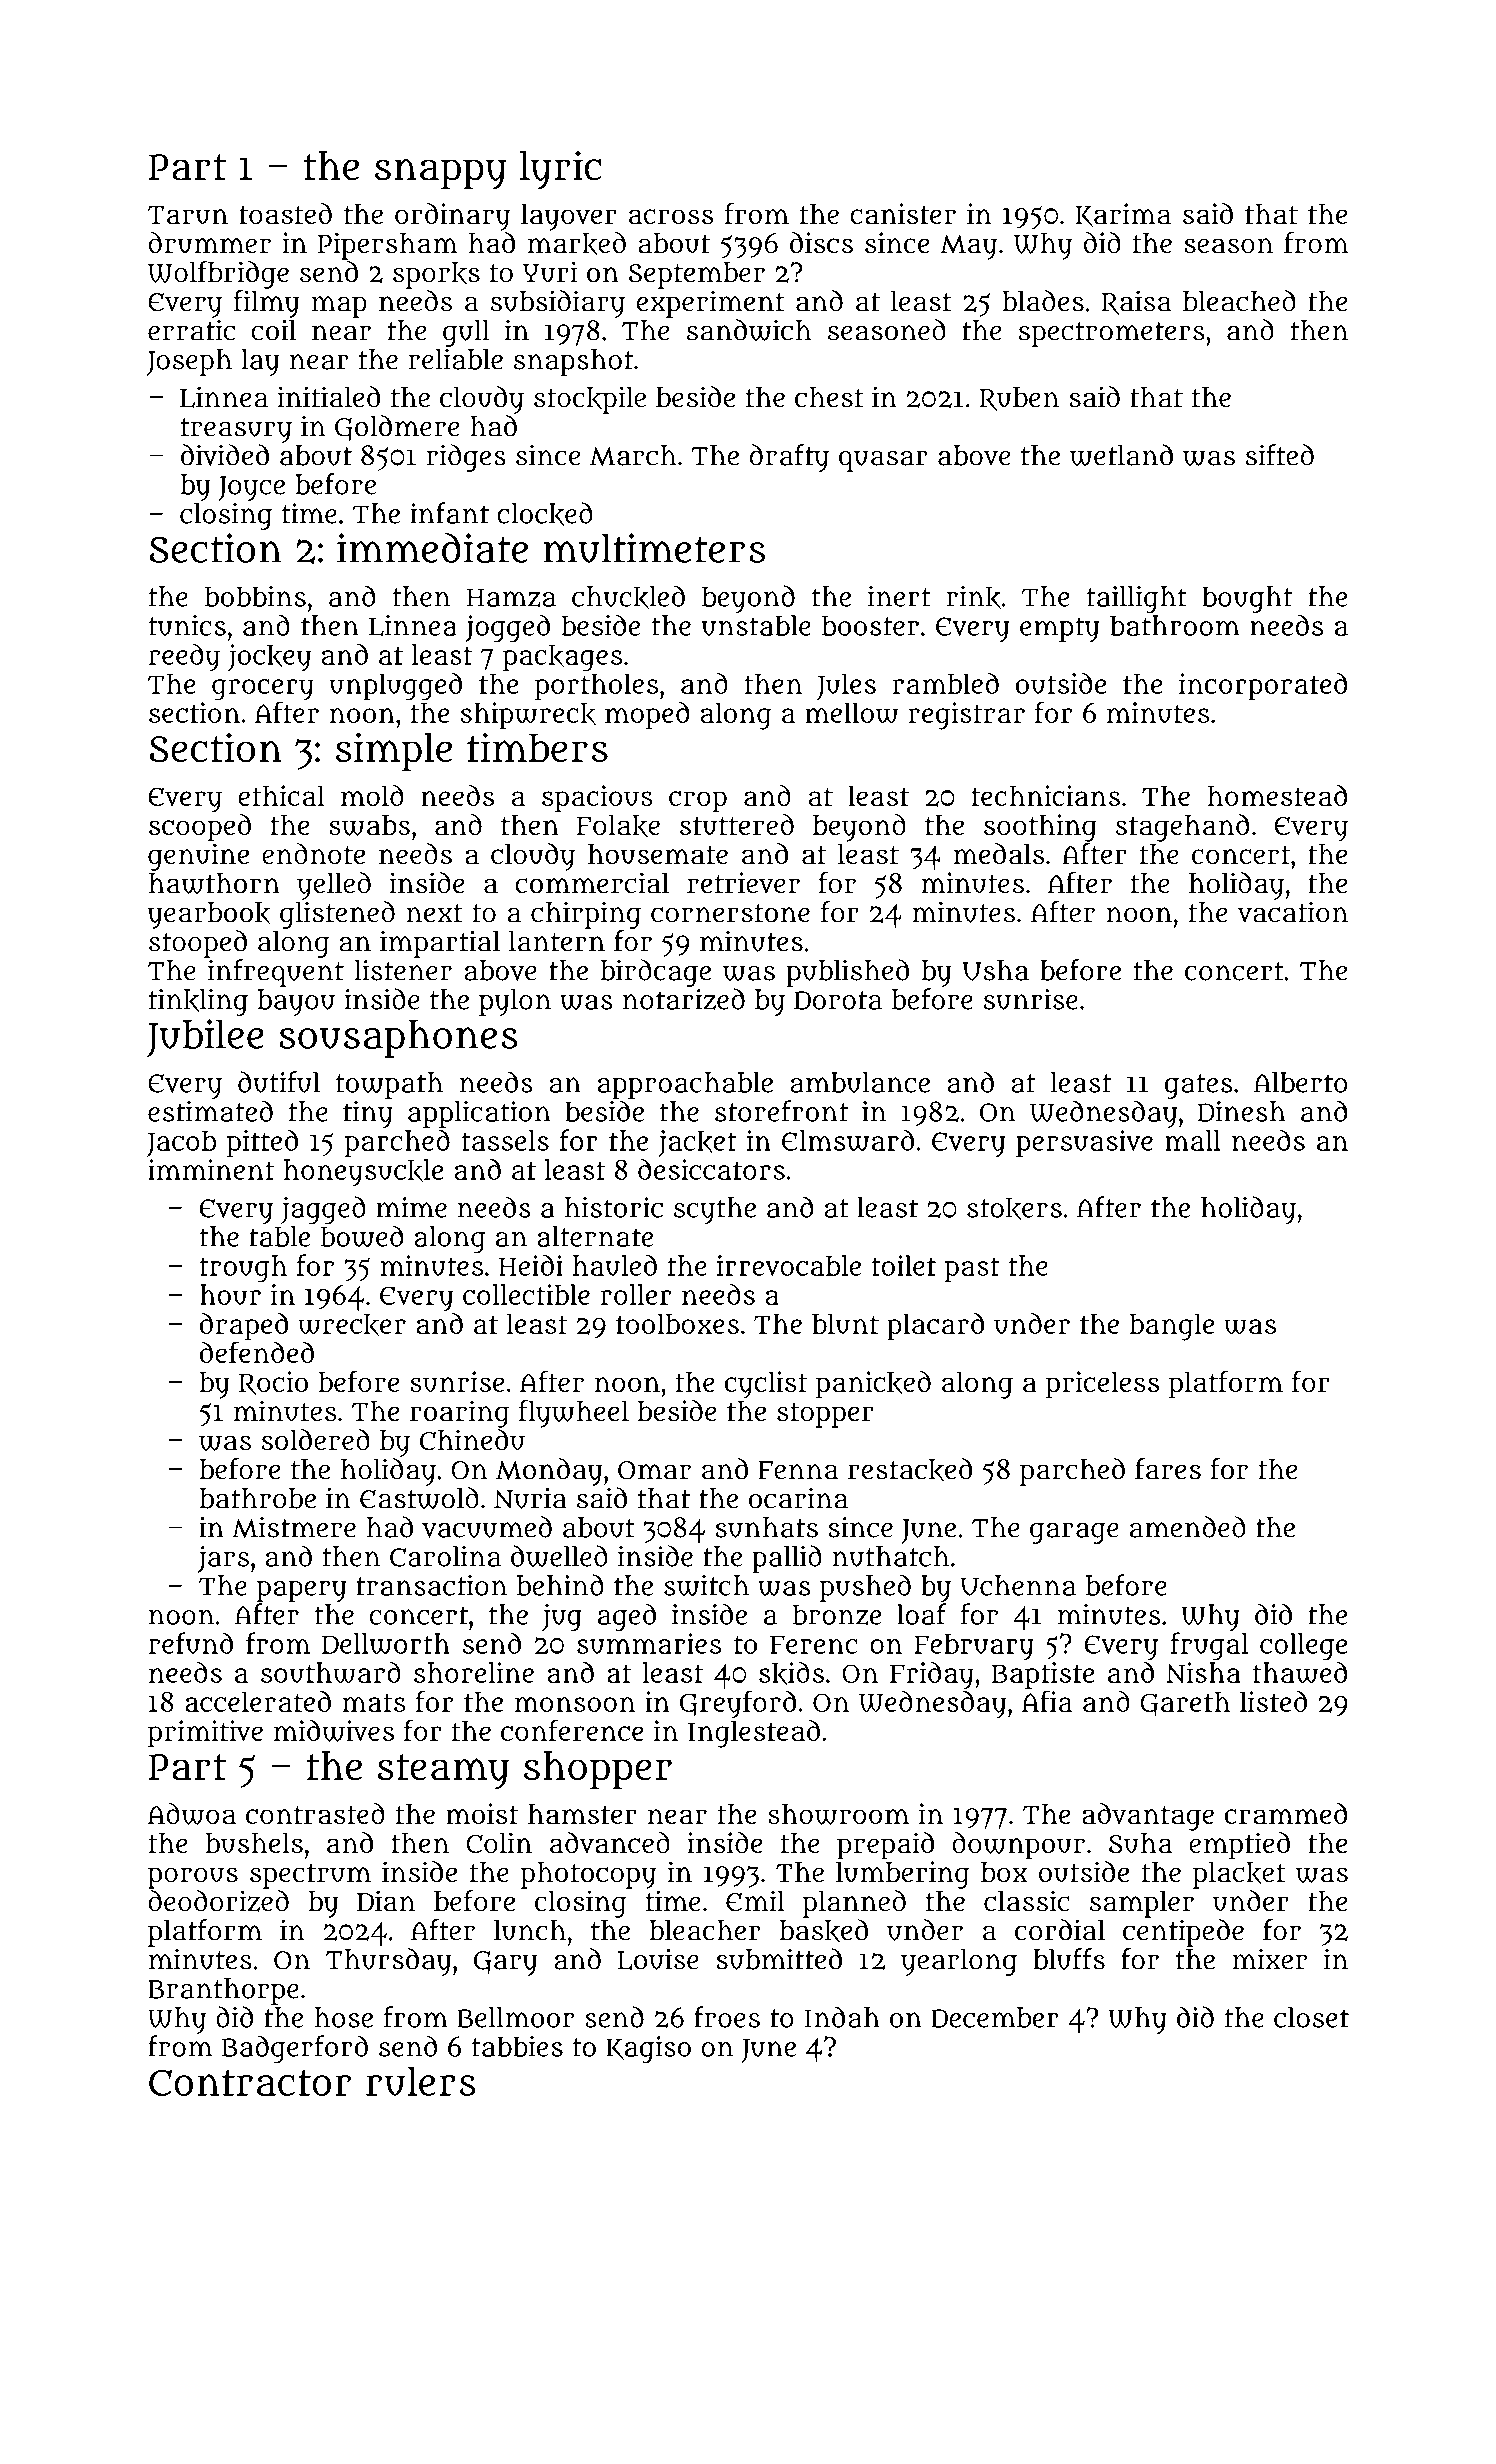 The height and width of the screenshot is (2464, 1496). Describe the element at coordinates (334, 1731) in the screenshot. I see `midwives` at that location.
